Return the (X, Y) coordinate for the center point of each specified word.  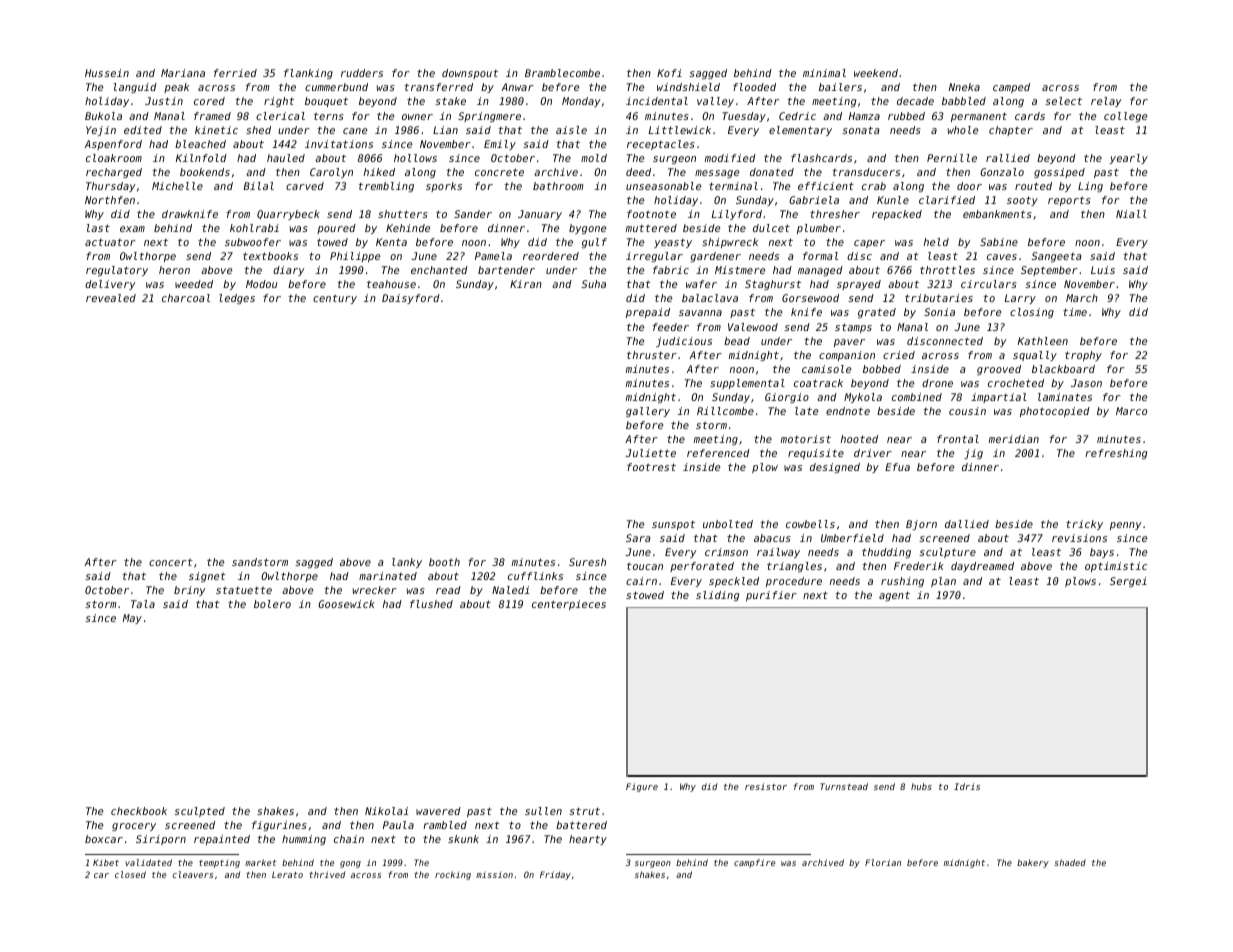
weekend (876, 73)
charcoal (186, 298)
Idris (967, 786)
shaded (1070, 862)
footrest (651, 467)
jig (973, 454)
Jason (1086, 383)
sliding (717, 596)
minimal (824, 73)
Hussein (107, 73)
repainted (222, 840)
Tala (143, 604)
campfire (754, 863)
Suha (594, 284)
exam (132, 229)
